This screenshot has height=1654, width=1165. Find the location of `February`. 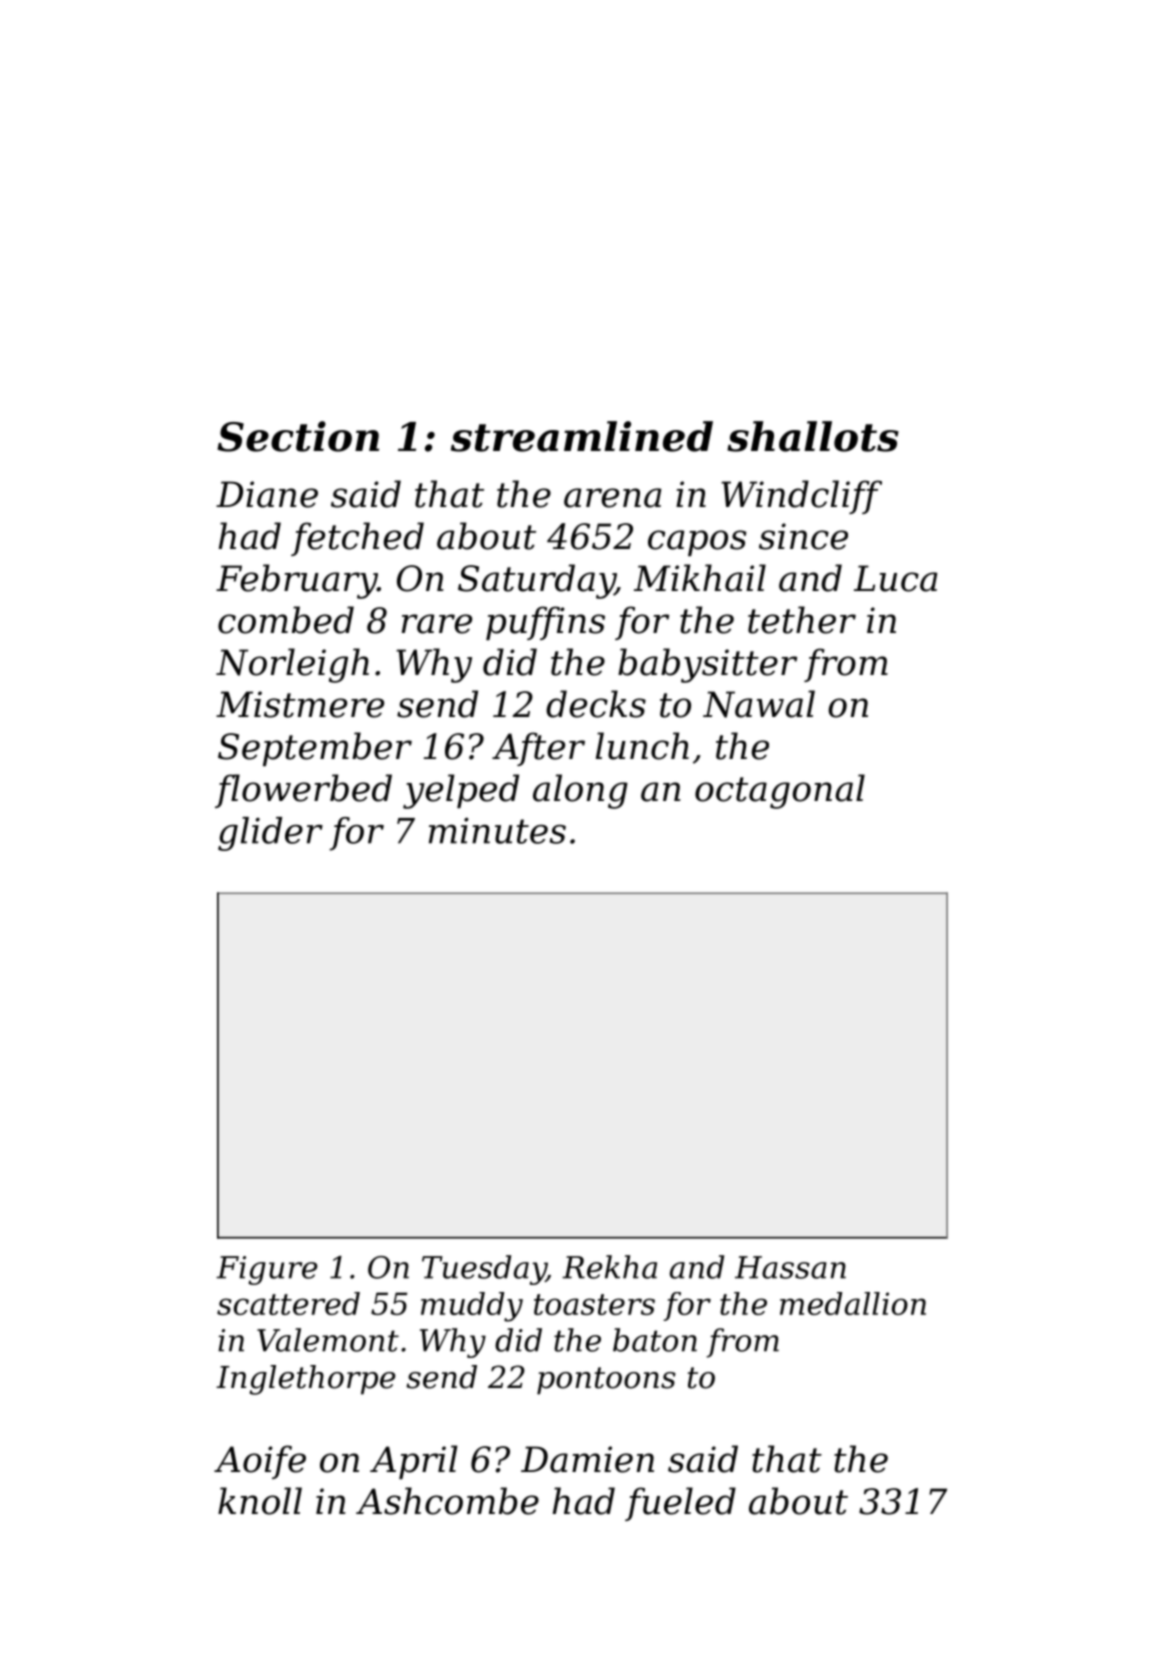

February is located at coordinates (296, 581).
